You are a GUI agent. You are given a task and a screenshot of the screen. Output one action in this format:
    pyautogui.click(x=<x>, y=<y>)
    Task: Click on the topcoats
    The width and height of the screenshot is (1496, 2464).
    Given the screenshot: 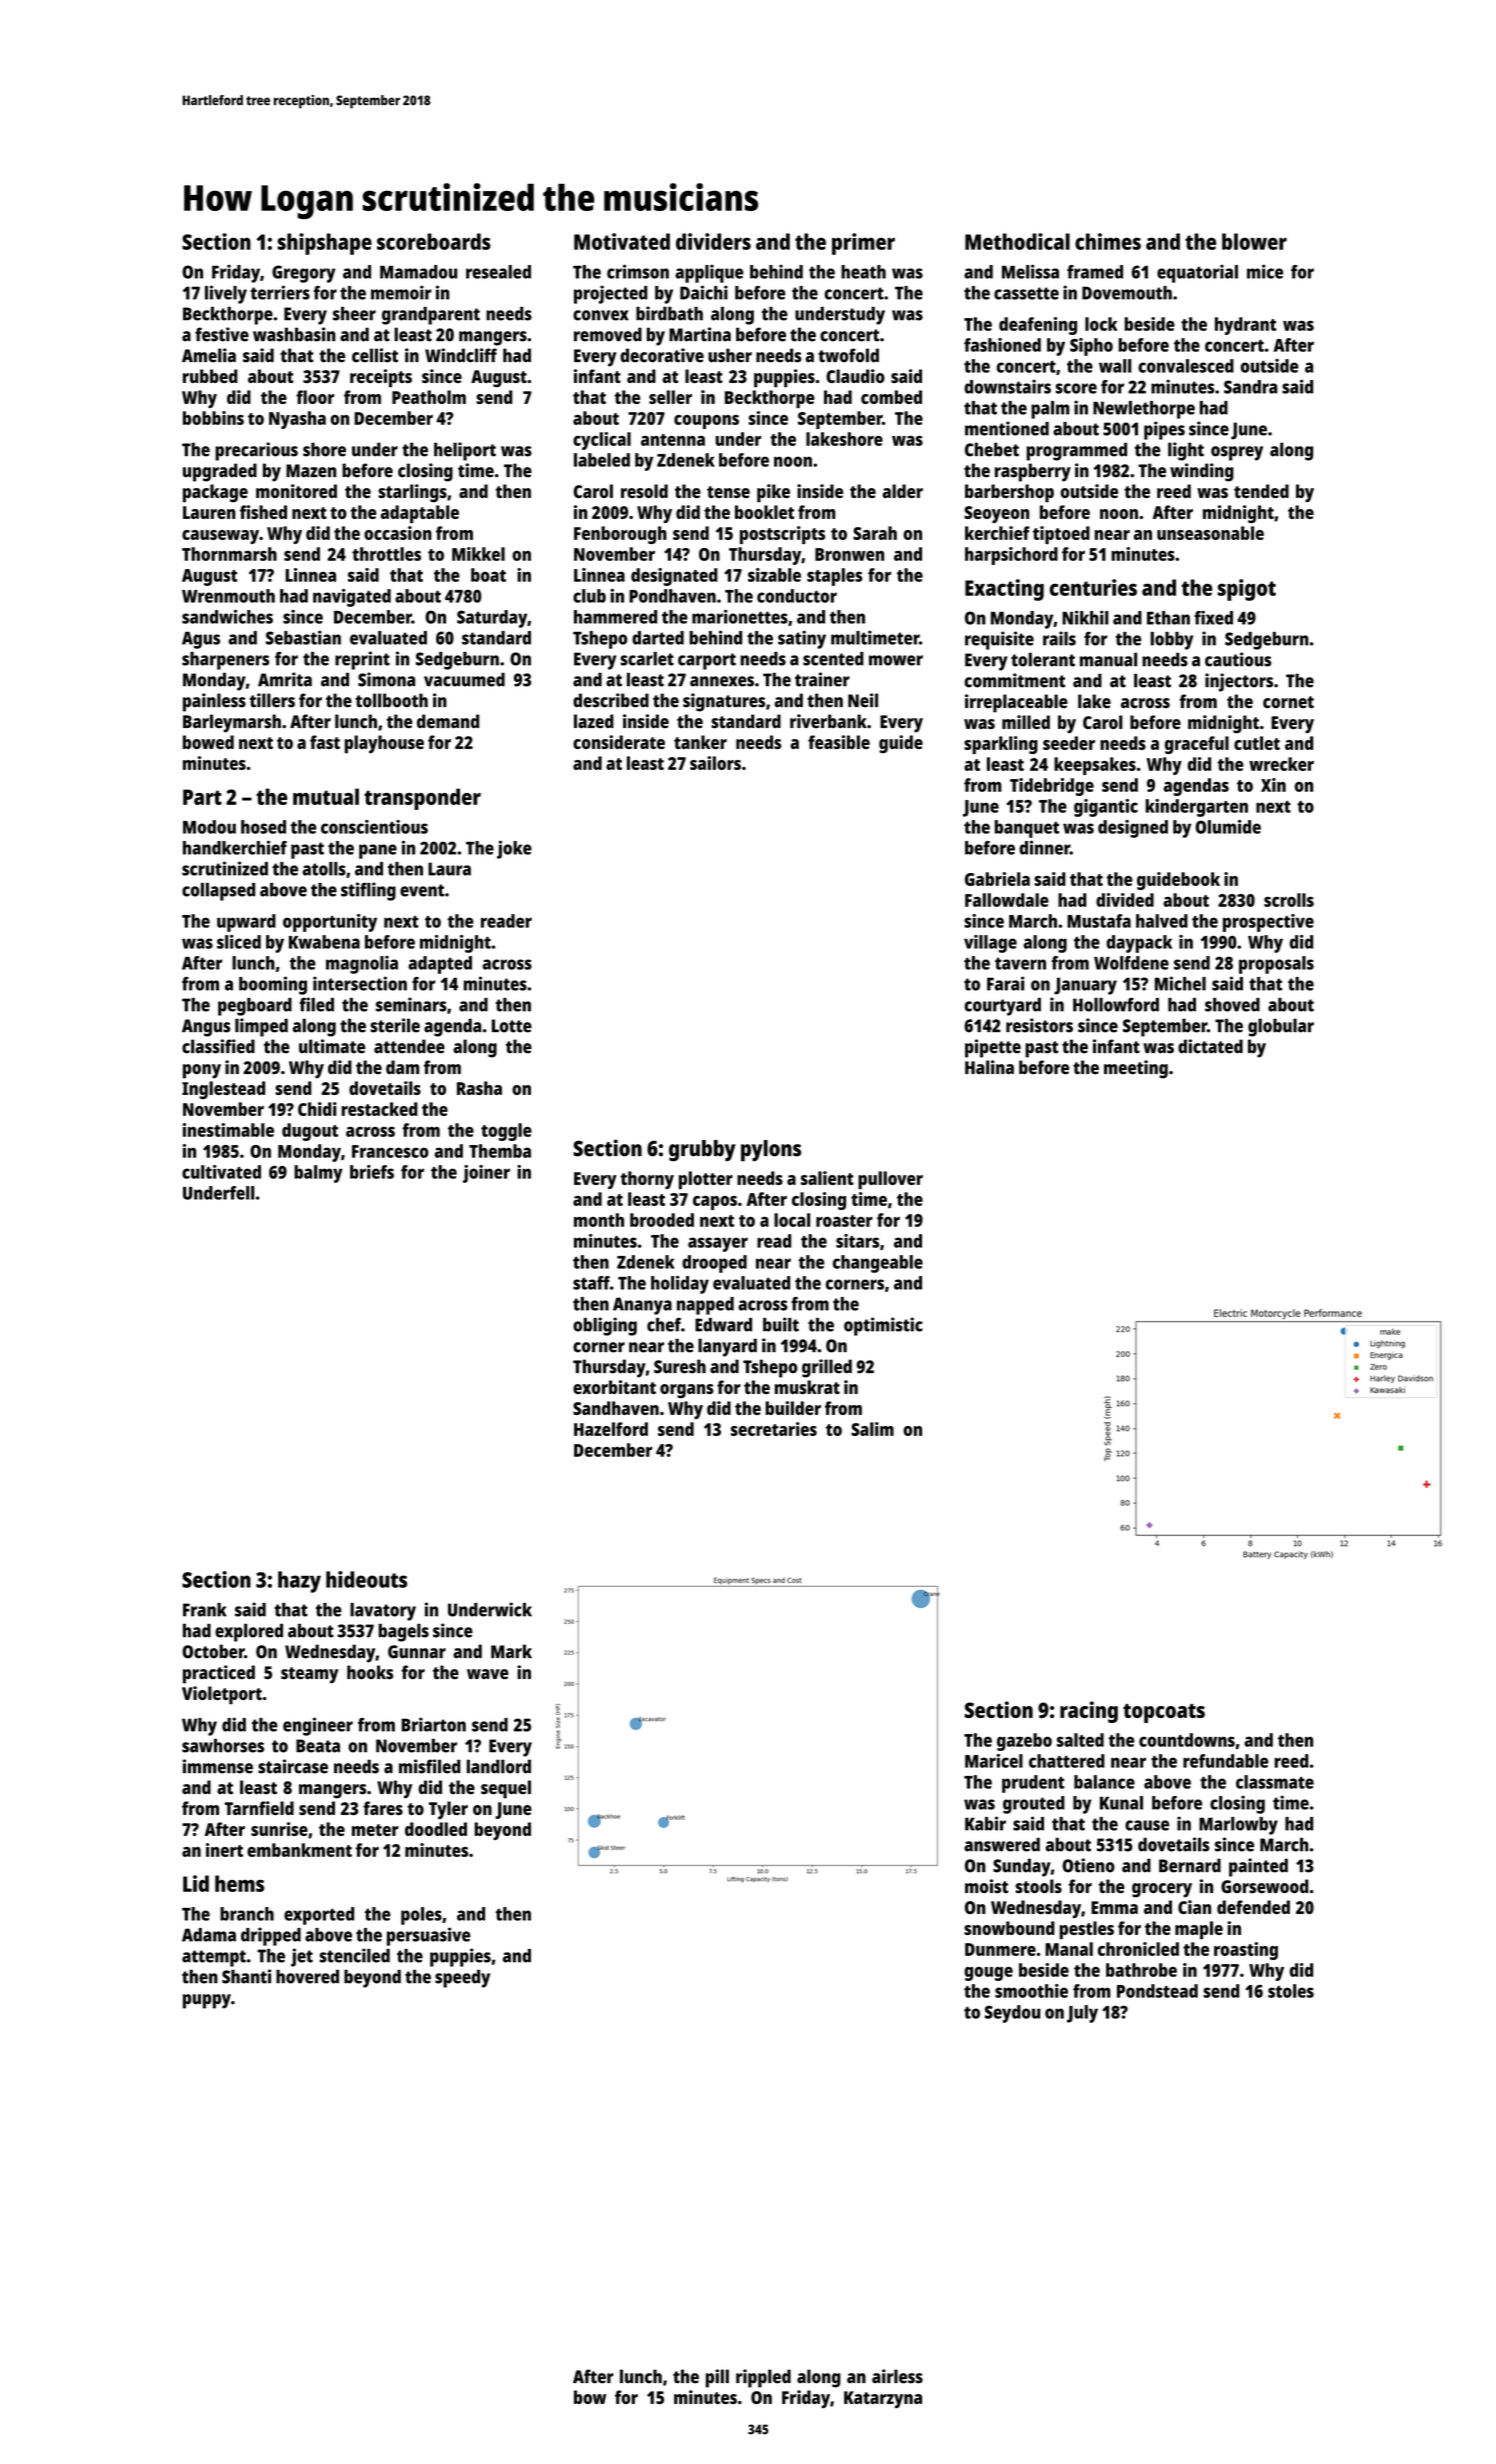 What is the action you would take?
    pyautogui.click(x=1164, y=1713)
